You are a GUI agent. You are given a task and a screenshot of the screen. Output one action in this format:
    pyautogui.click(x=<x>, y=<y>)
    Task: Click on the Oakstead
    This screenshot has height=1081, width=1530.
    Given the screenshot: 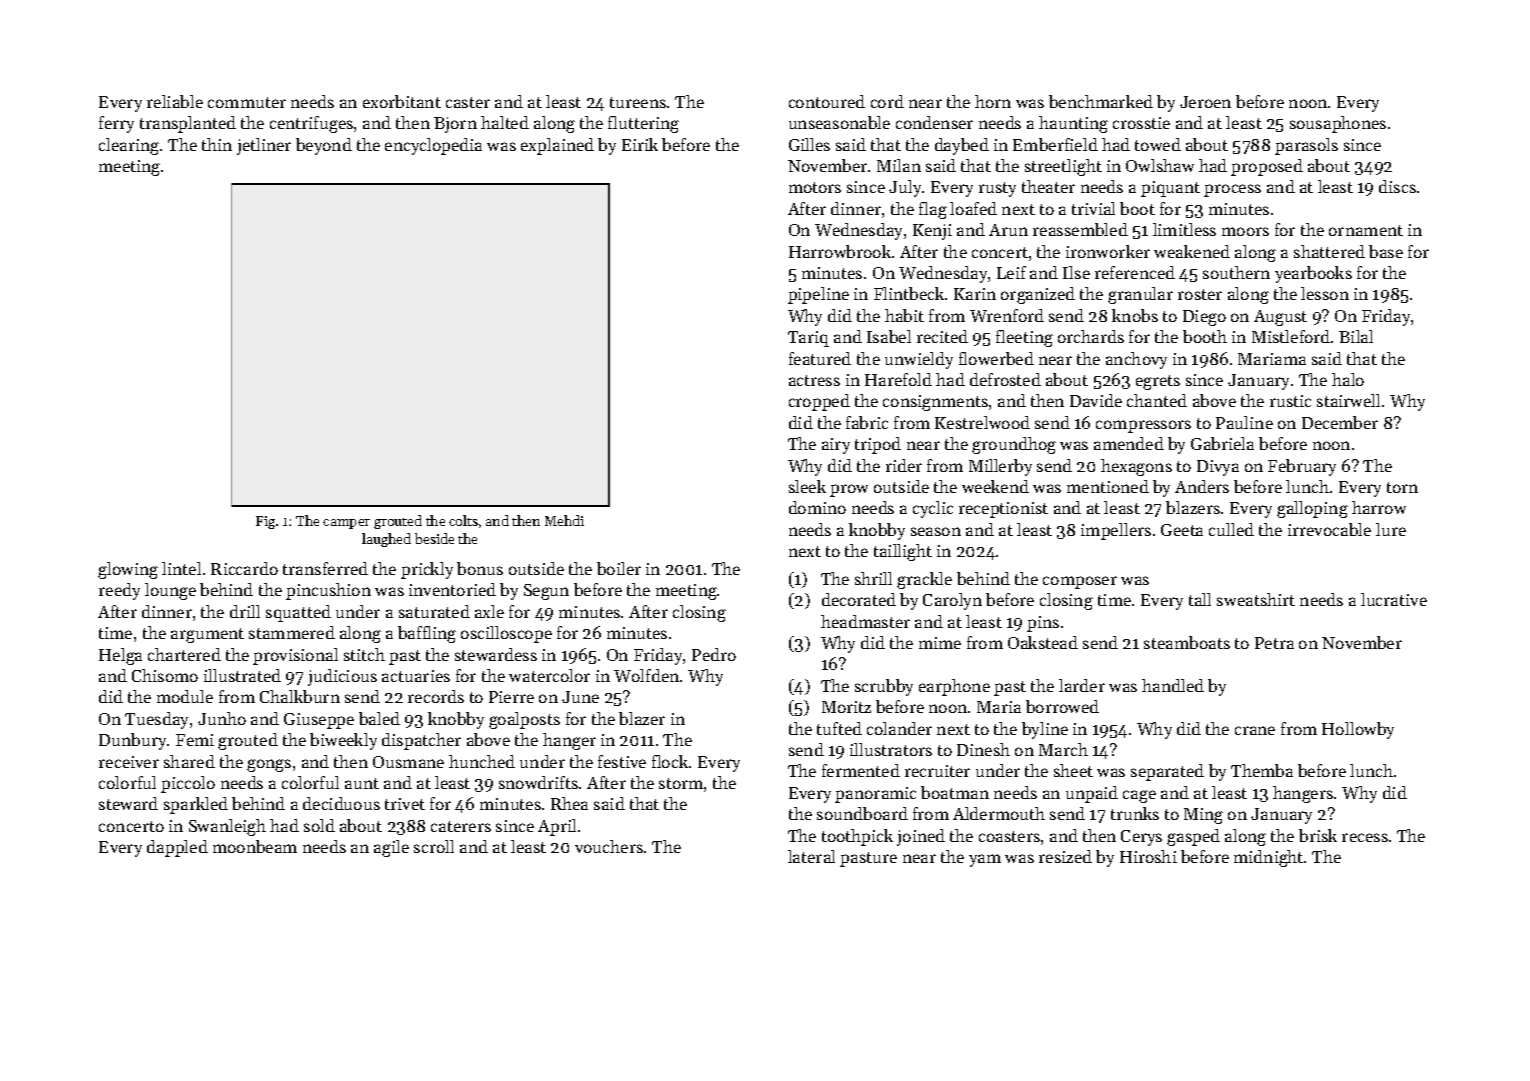 What is the action you would take?
    pyautogui.click(x=1043, y=642)
